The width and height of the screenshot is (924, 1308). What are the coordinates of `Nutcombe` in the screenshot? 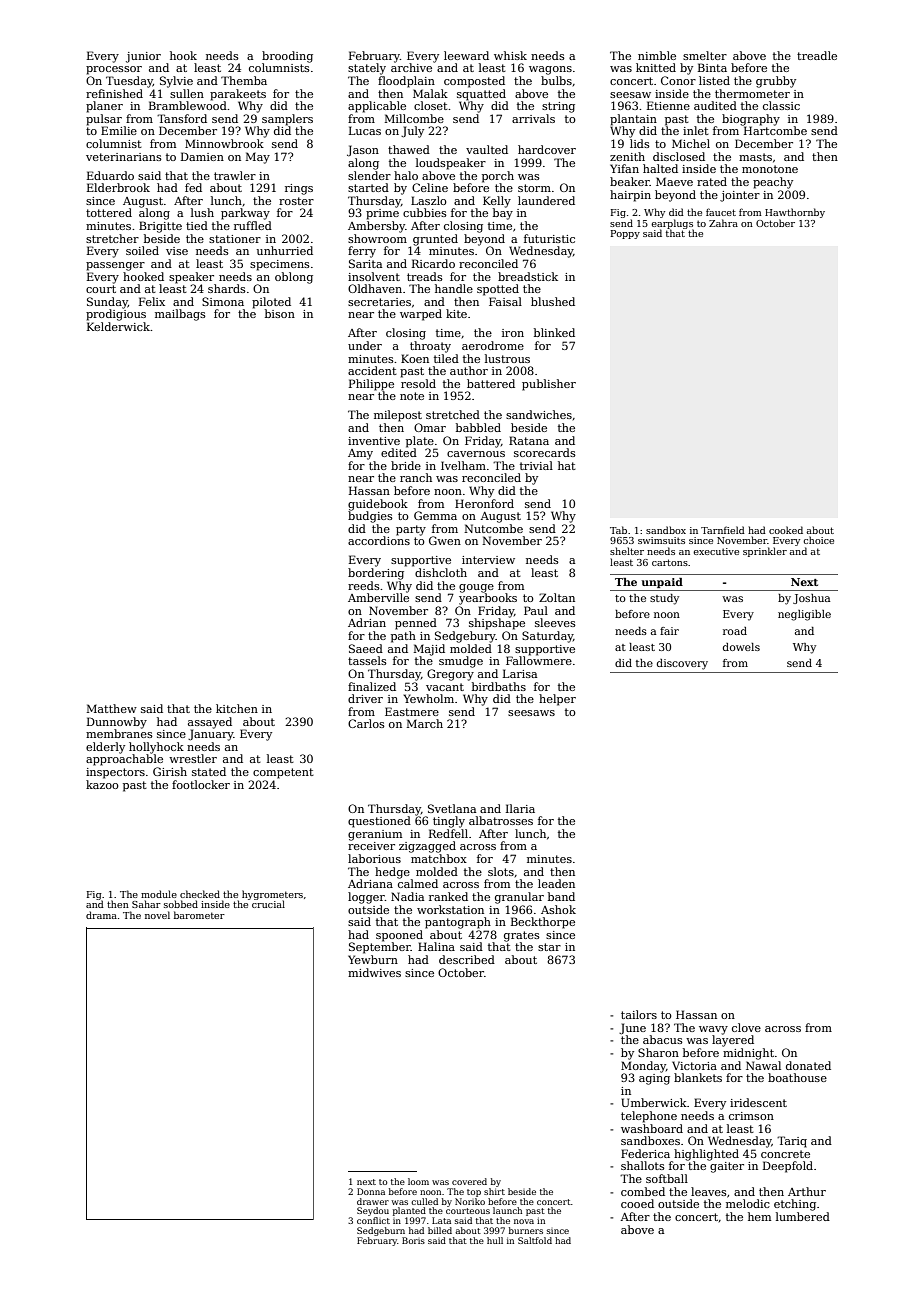 It's located at (493, 528).
